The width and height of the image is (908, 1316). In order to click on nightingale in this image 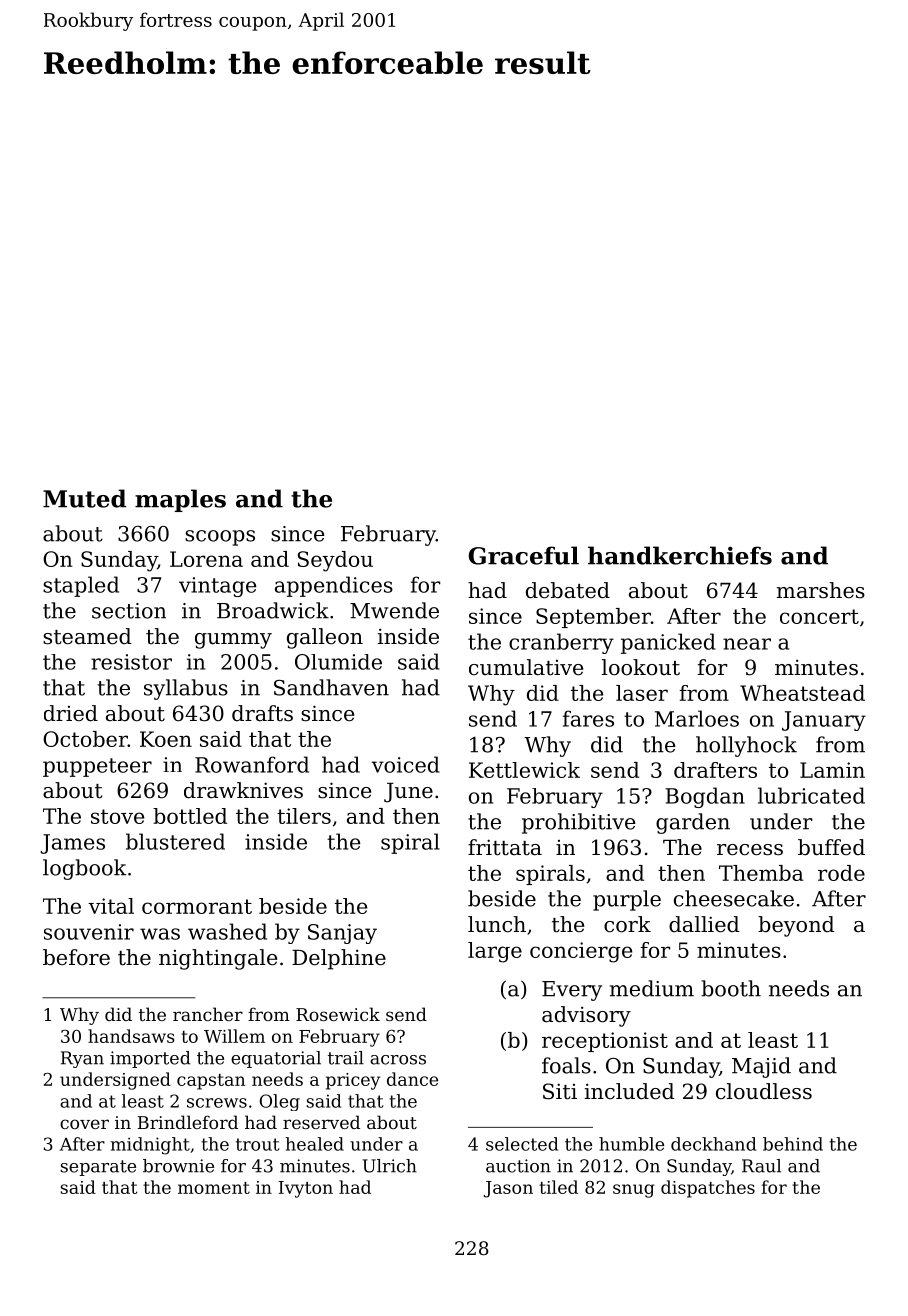, I will do `click(218, 959)`.
